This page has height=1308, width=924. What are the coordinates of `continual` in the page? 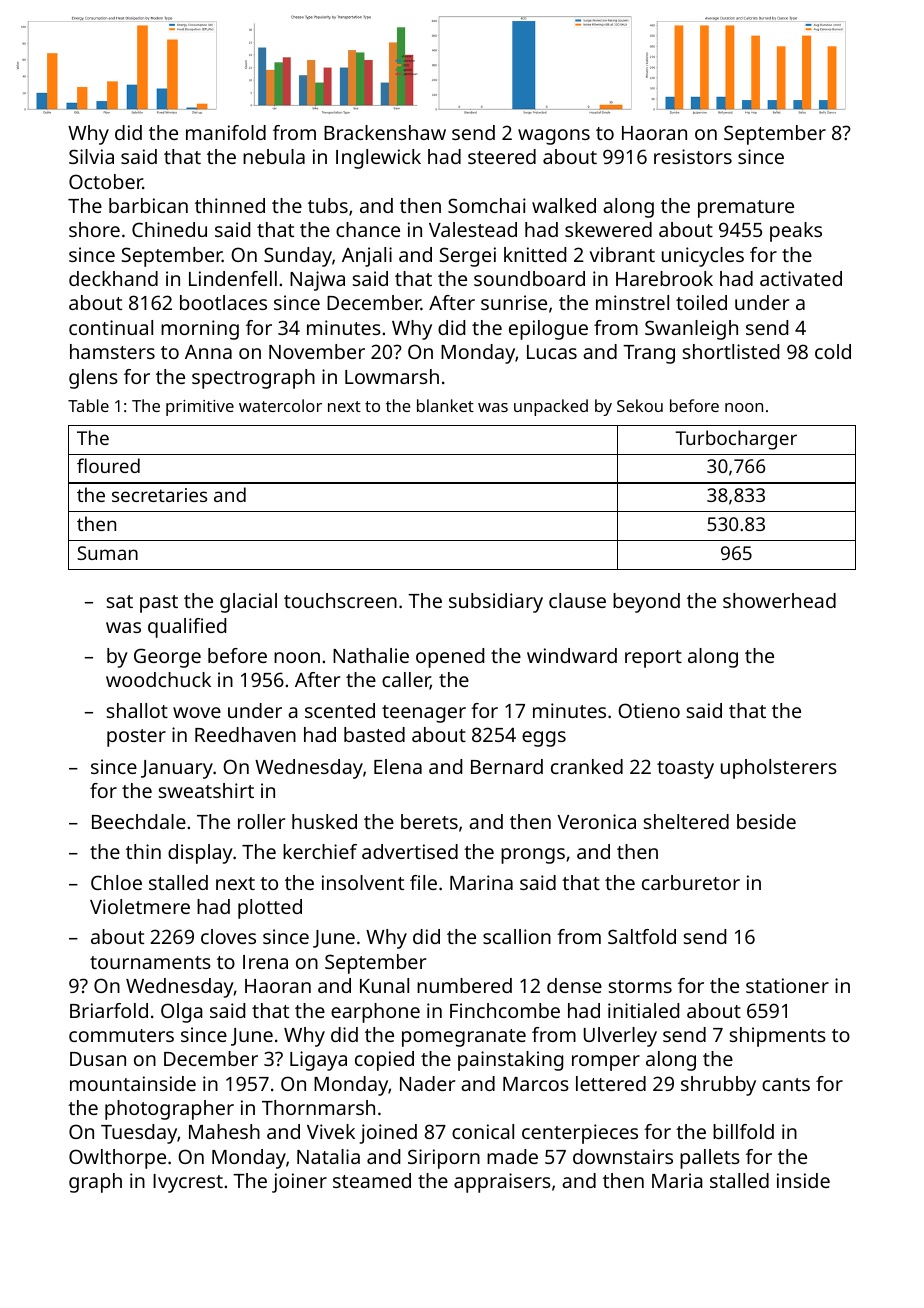 It's located at (111, 327).
